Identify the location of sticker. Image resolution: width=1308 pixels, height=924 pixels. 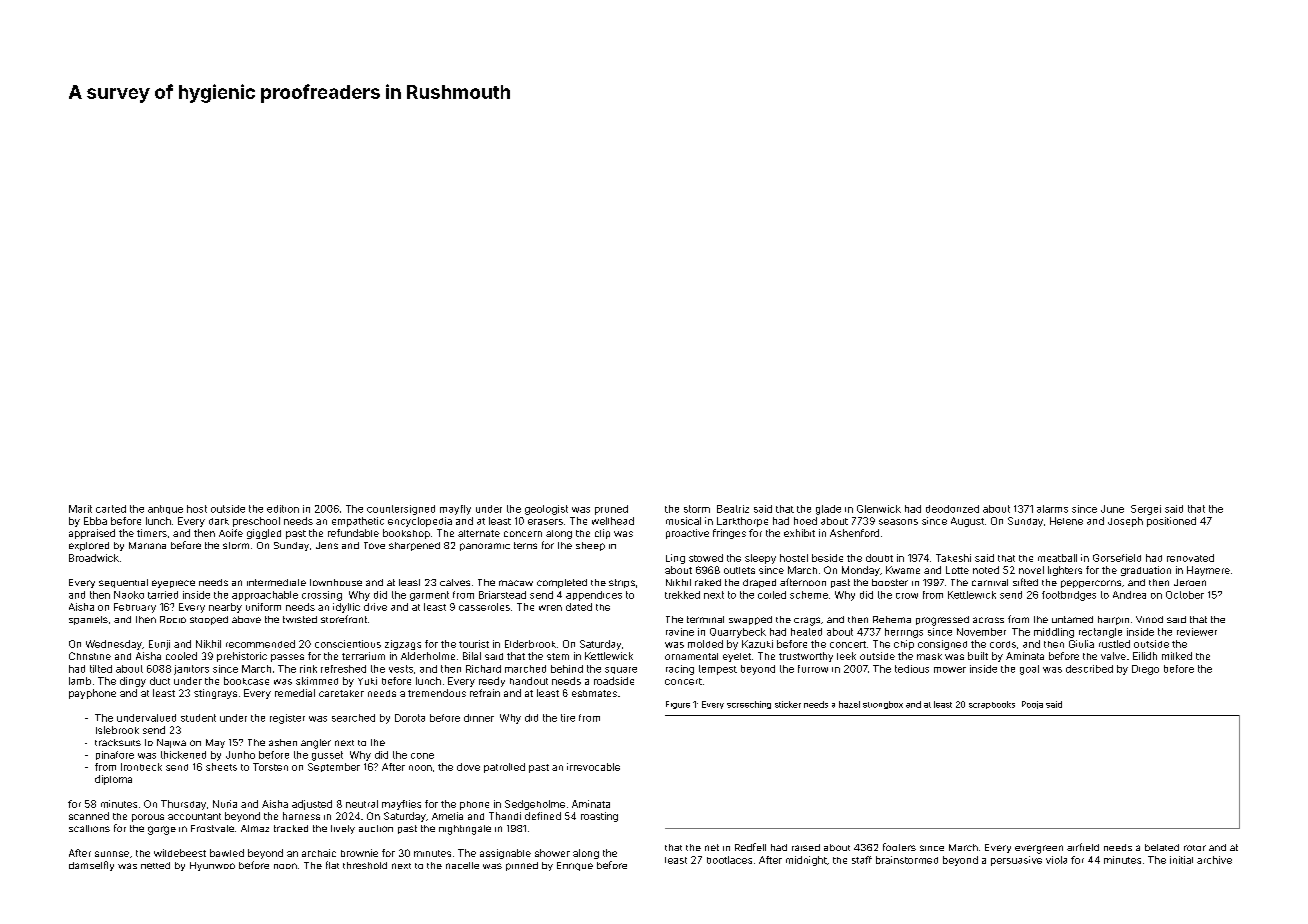
(788, 704).
